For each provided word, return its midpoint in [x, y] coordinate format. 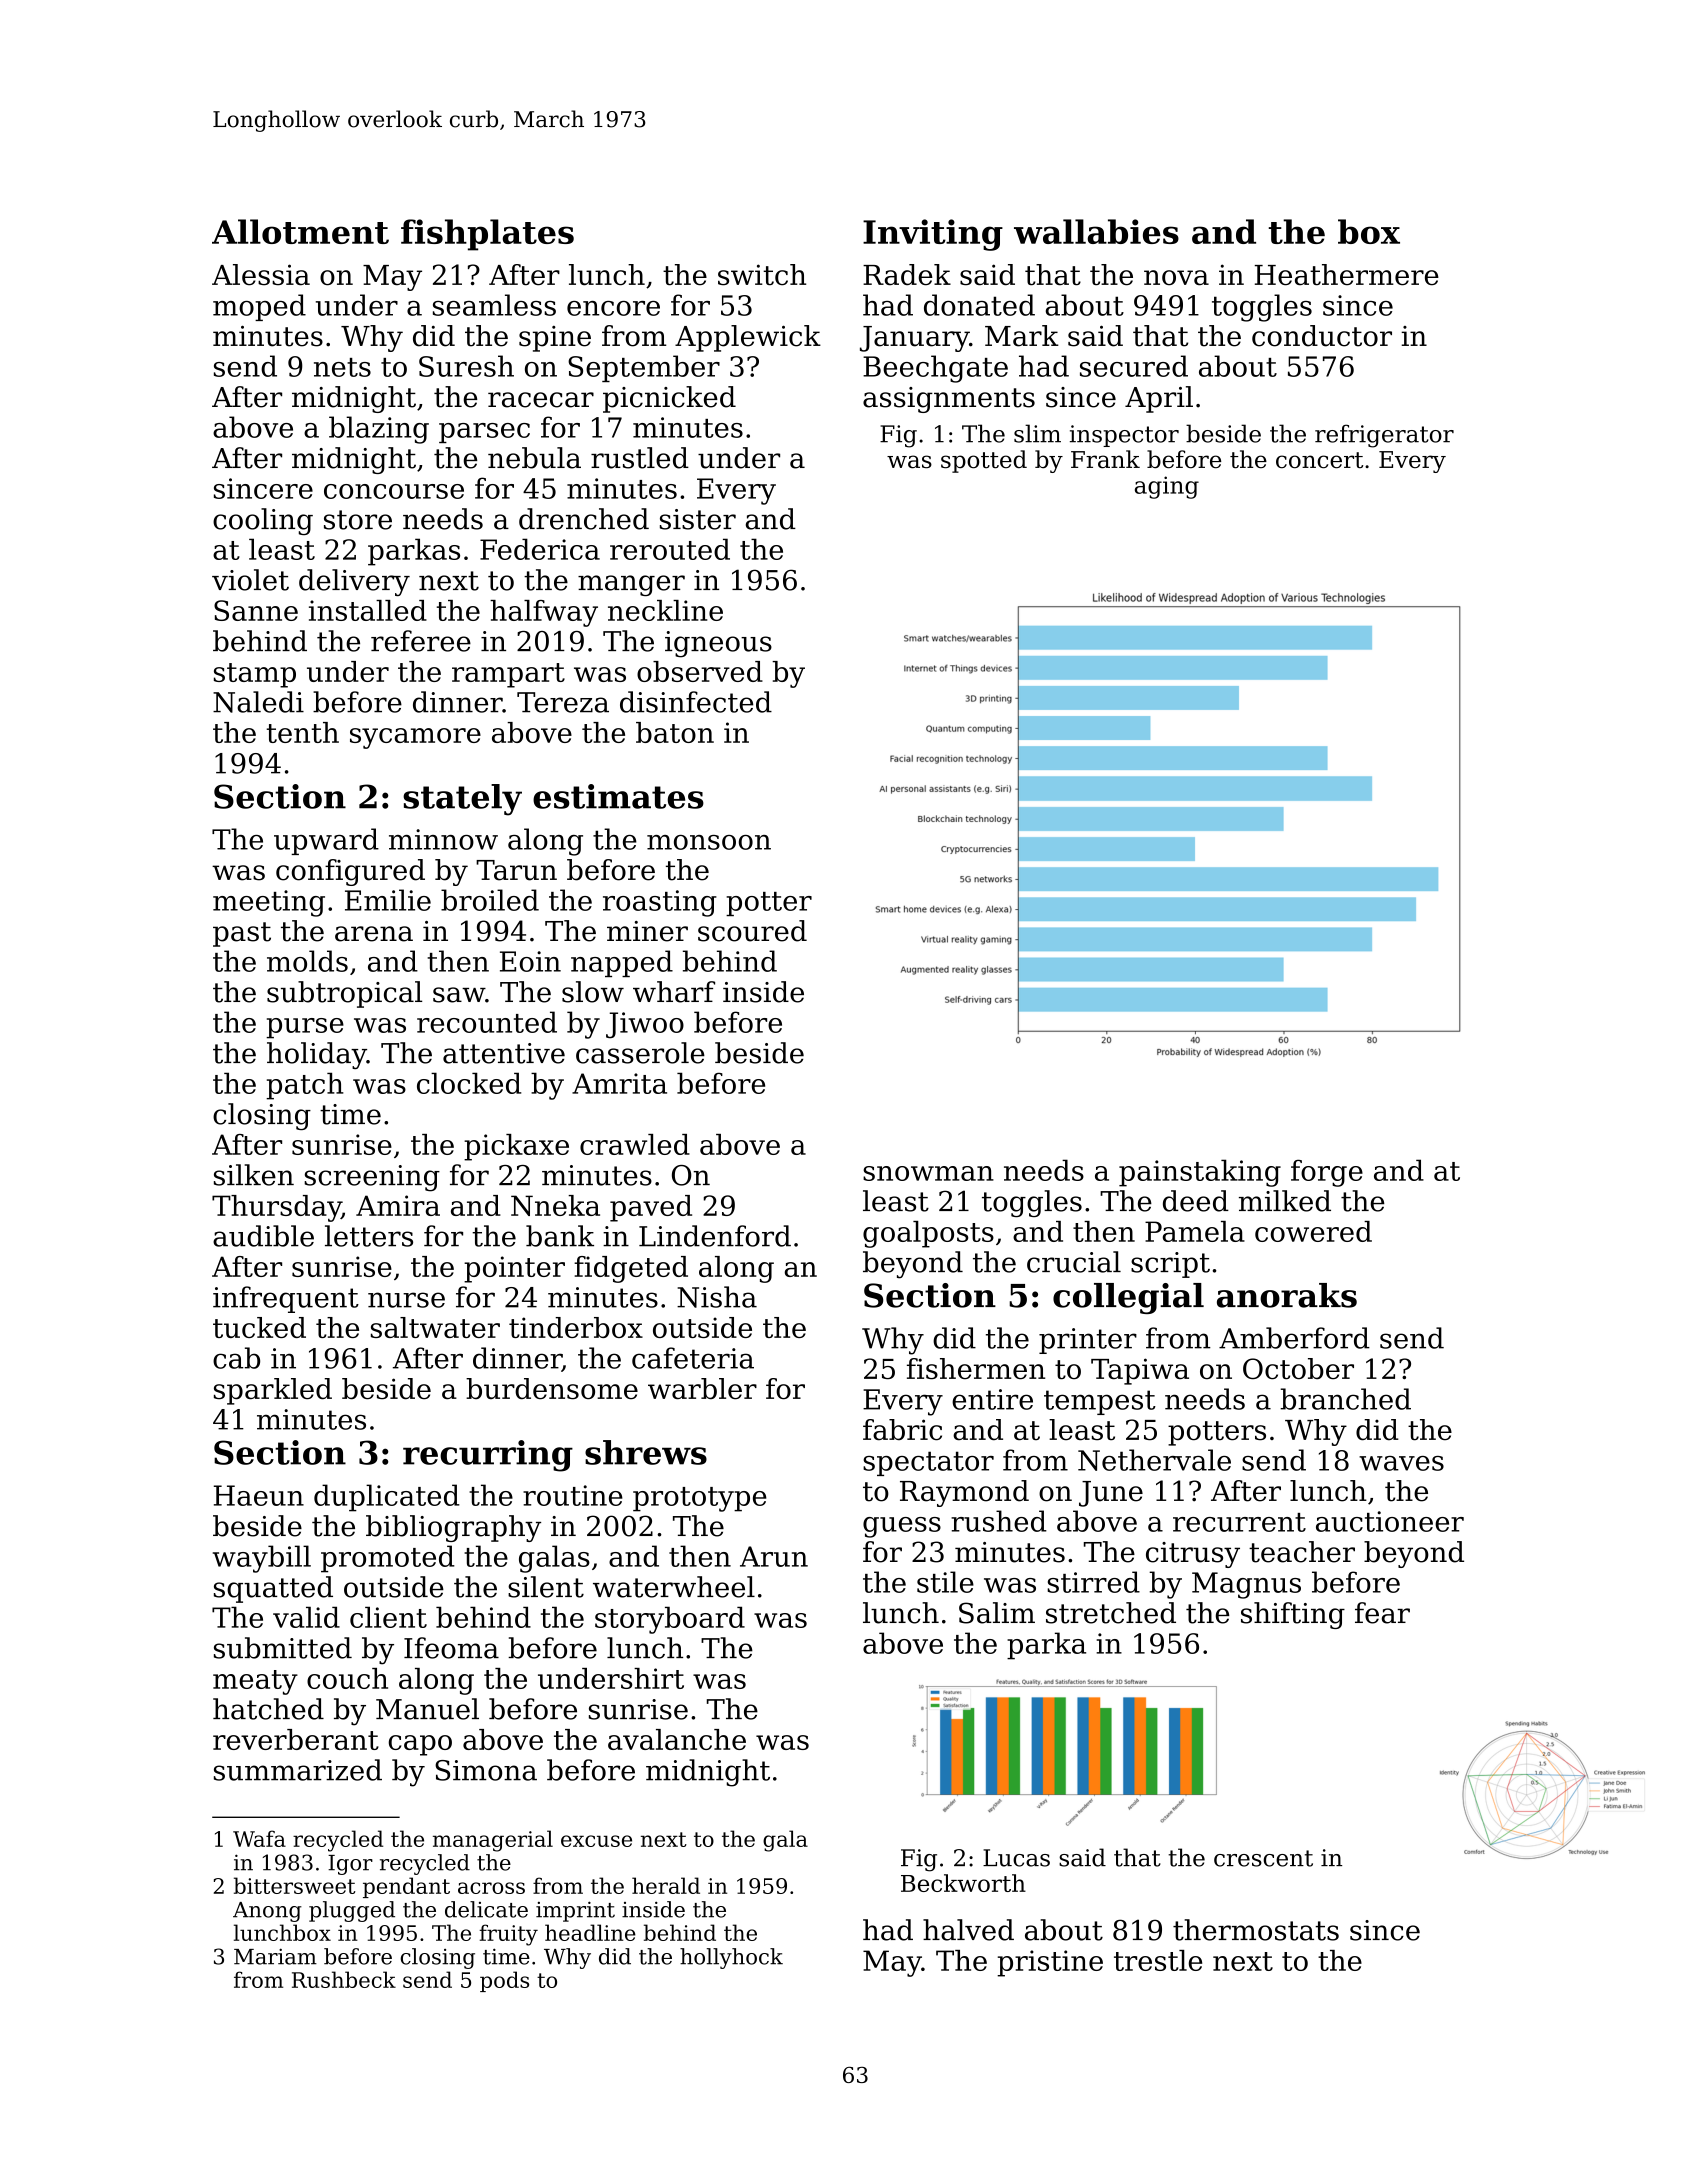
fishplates [487, 235]
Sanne [256, 610]
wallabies [1096, 231]
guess [902, 1527]
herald [666, 1885]
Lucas [1016, 1858]
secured [1134, 366]
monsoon [709, 842]
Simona [486, 1770]
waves [1401, 1463]
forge [1327, 1173]
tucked [259, 1327]
